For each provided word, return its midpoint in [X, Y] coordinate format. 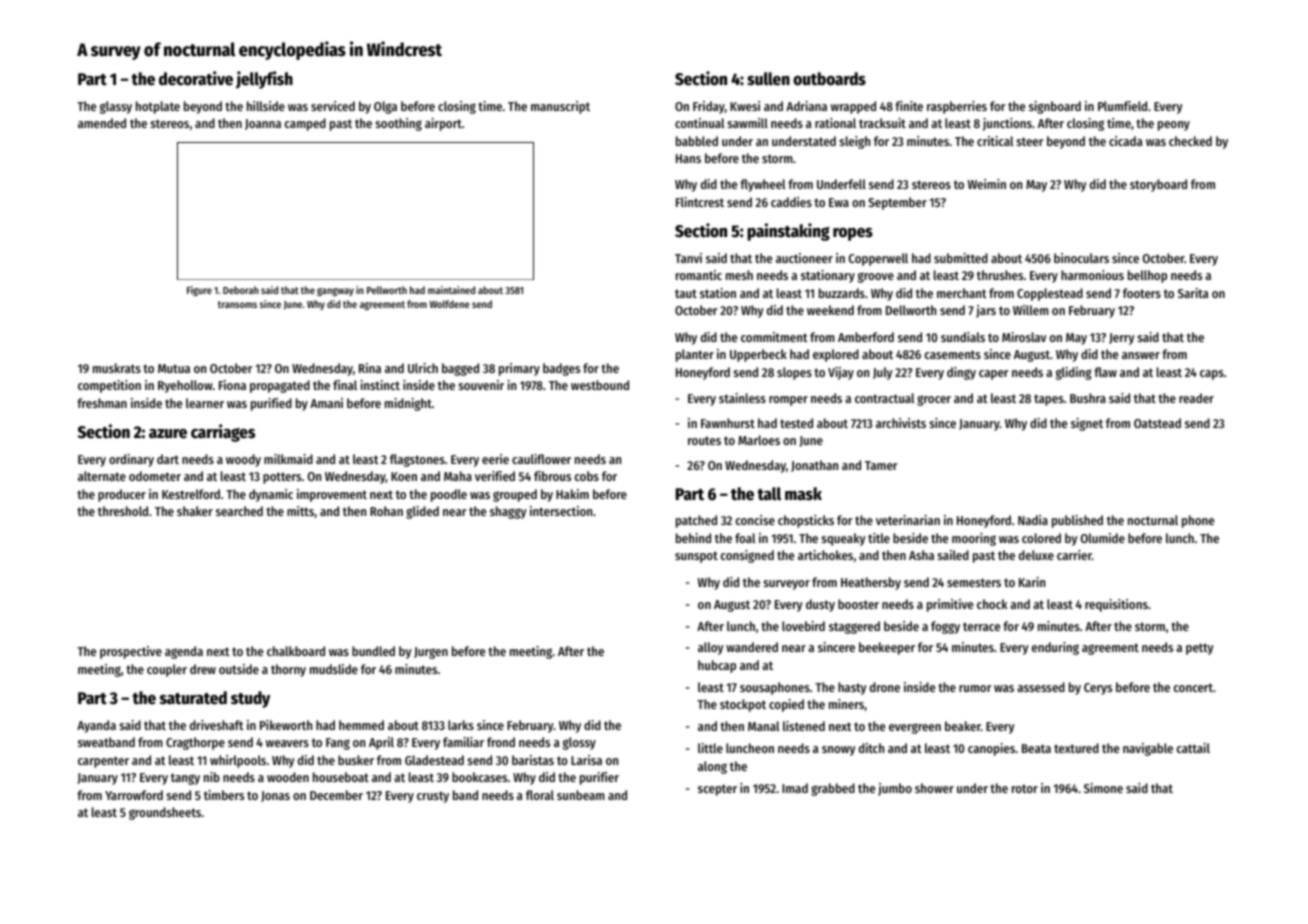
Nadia [1033, 520]
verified [495, 476]
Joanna [263, 124]
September [898, 203]
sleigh [855, 142]
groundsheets [165, 813]
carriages [223, 433]
